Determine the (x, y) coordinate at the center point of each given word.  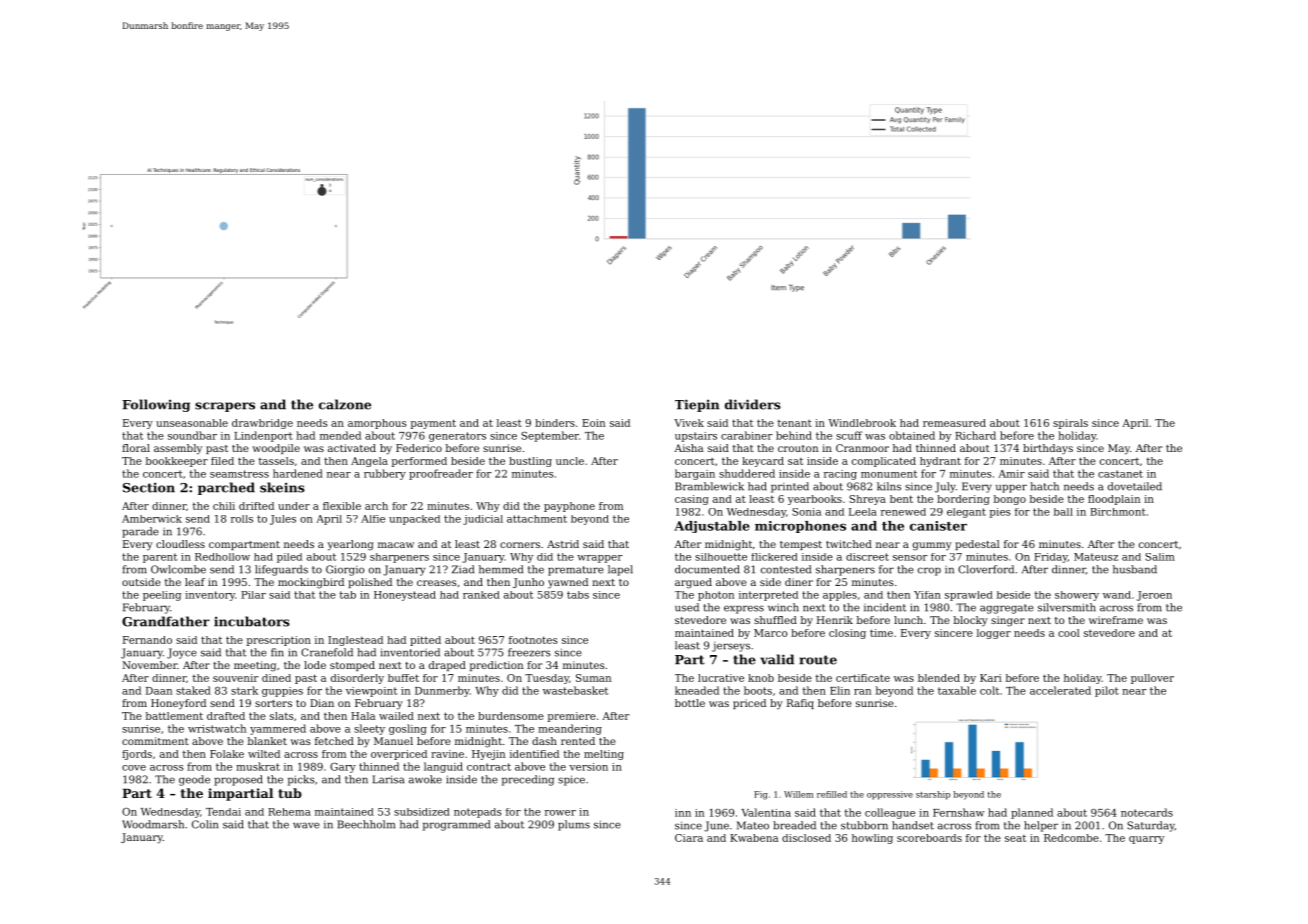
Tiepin (697, 405)
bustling (530, 462)
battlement (174, 716)
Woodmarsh (153, 824)
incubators (252, 621)
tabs (578, 595)
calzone (345, 404)
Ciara (689, 838)
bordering (963, 500)
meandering (570, 729)
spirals (1070, 424)
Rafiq (800, 704)
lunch (908, 620)
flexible (342, 506)
